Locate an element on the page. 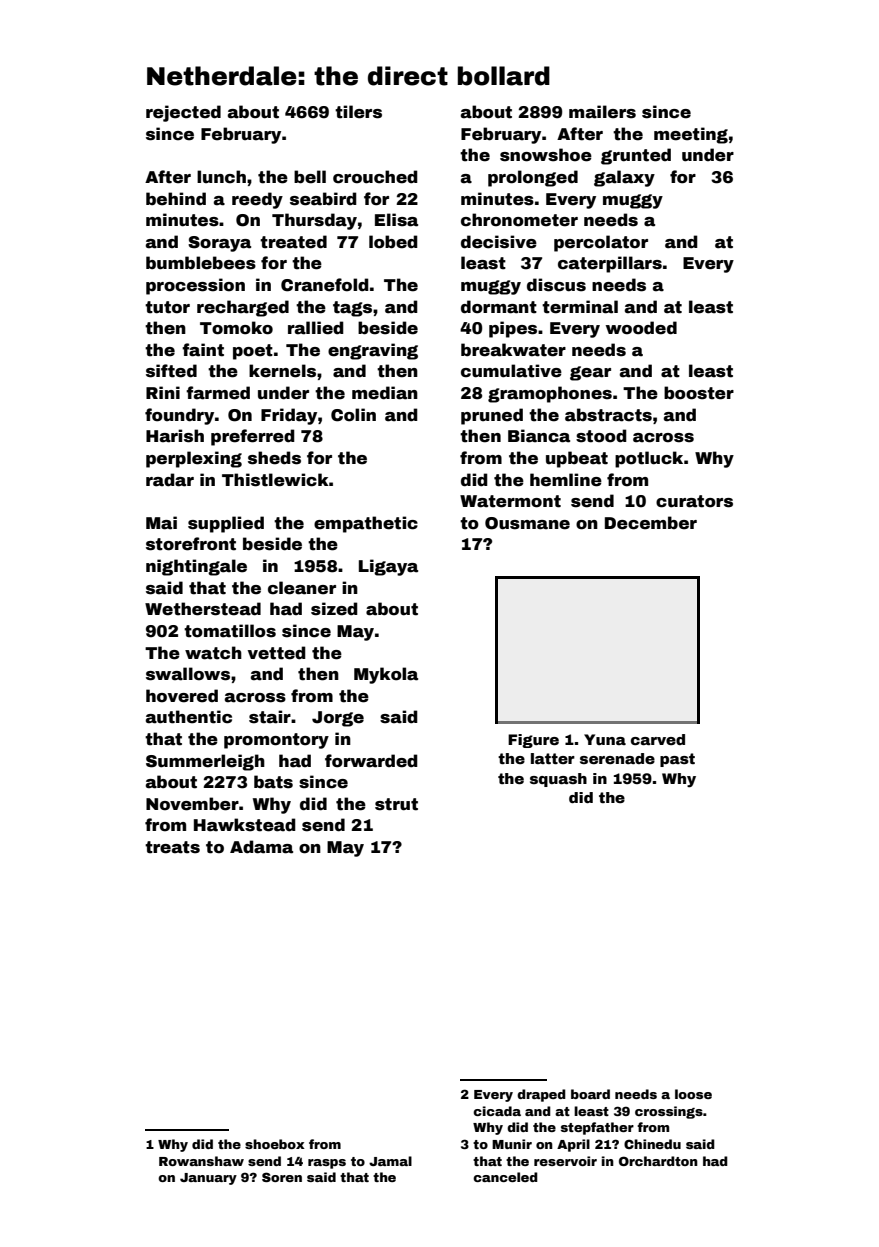 Image resolution: width=879 pixels, height=1247 pixels. Adama is located at coordinates (261, 847).
